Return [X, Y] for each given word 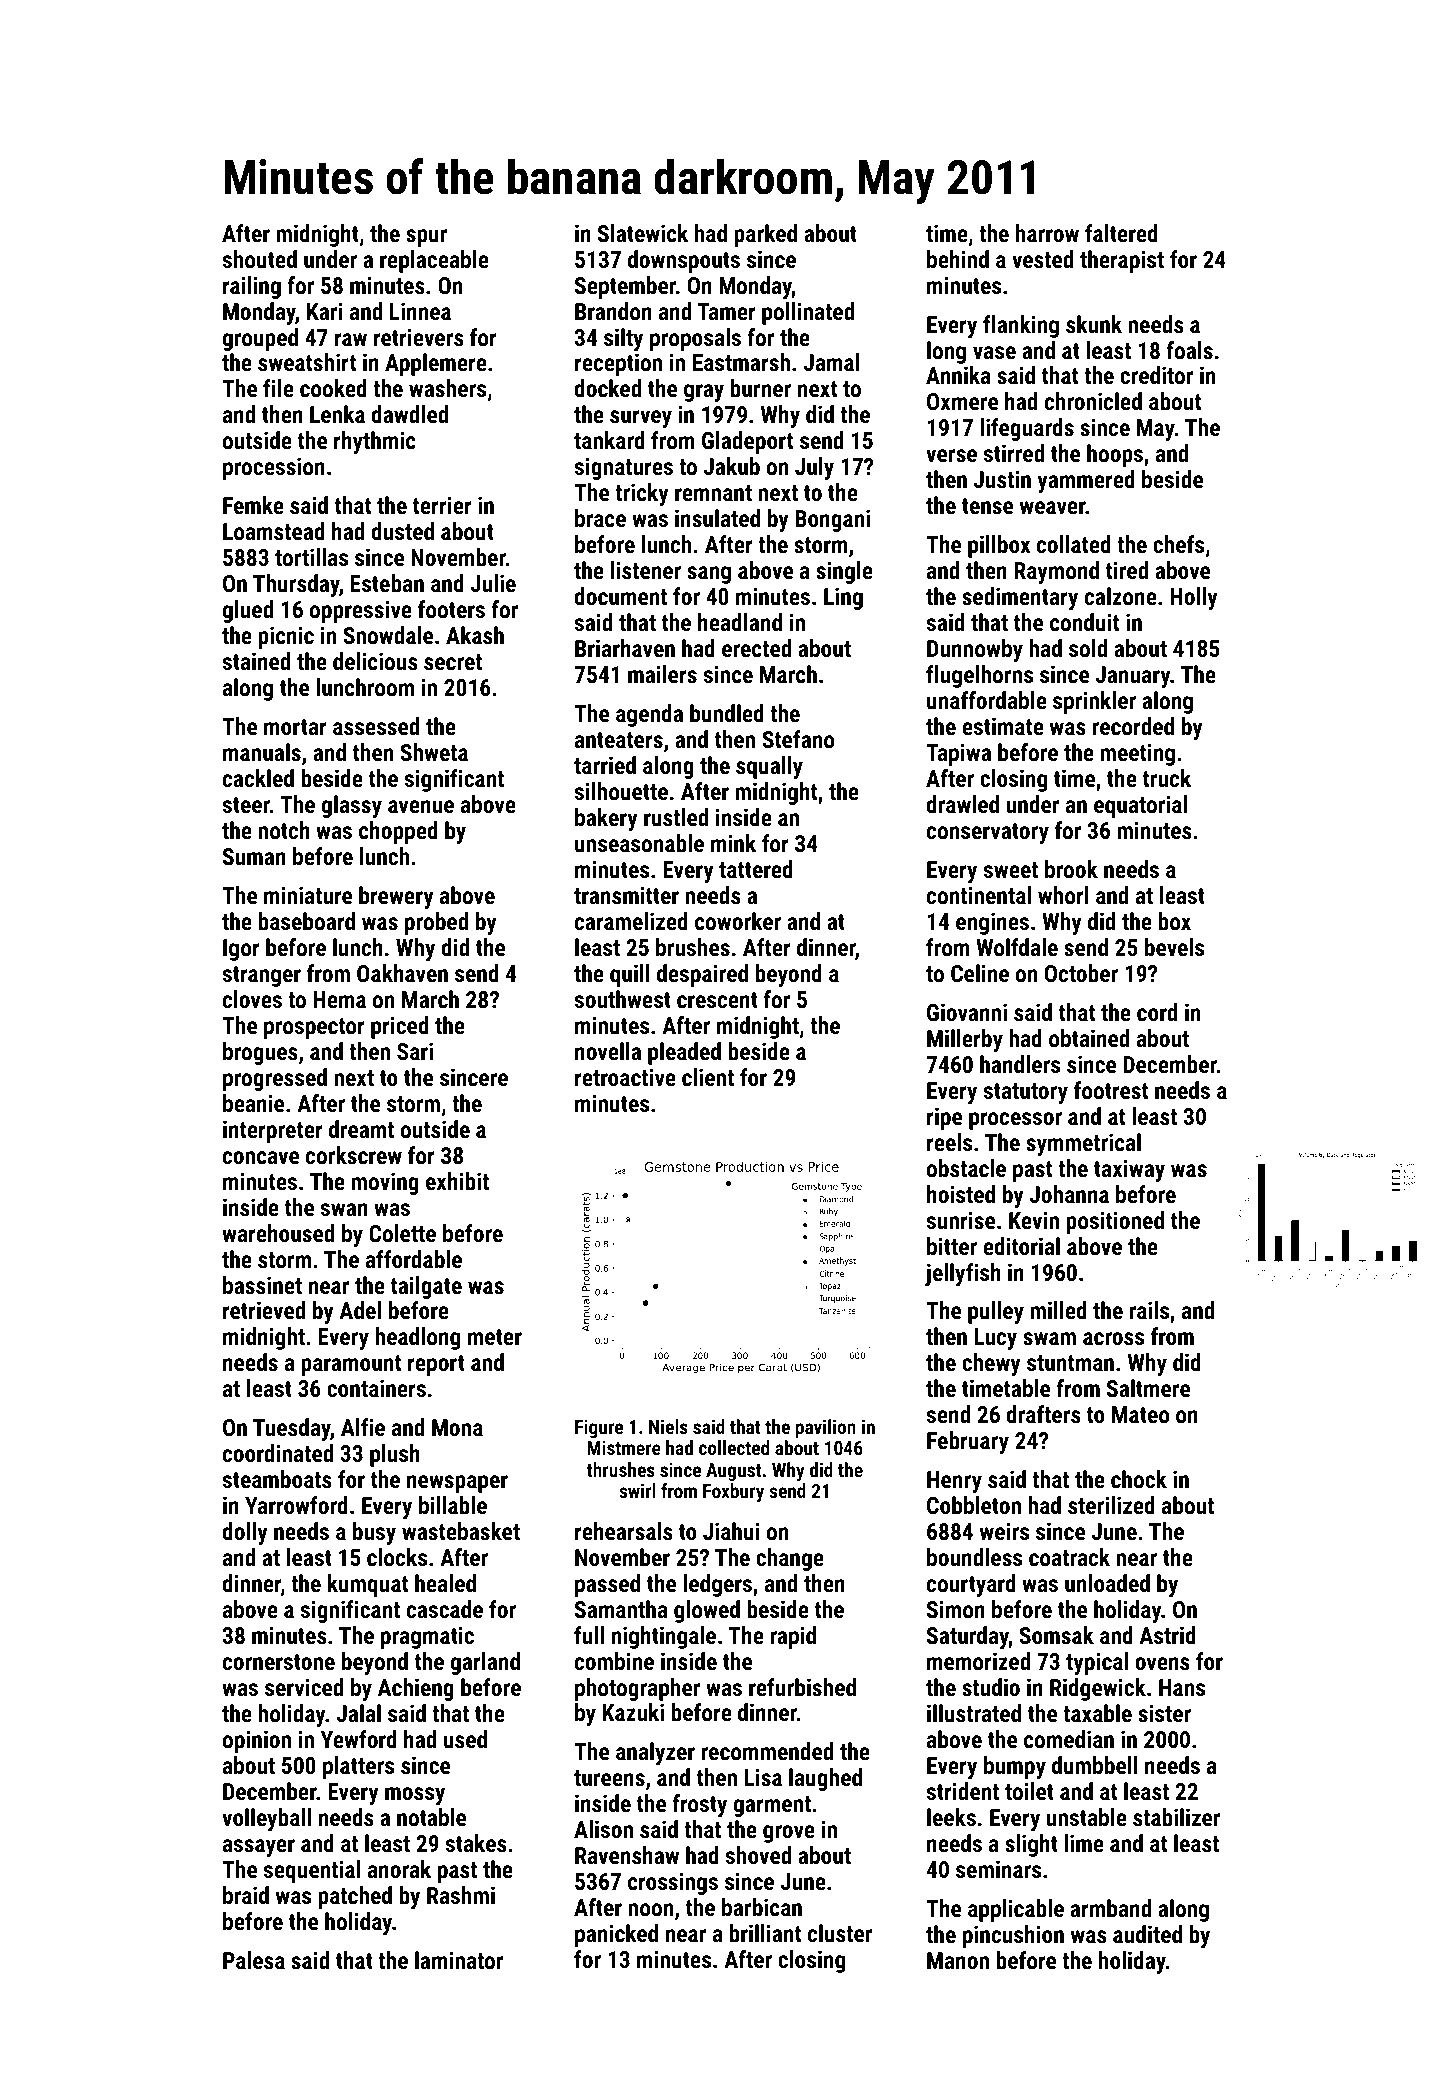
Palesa [254, 1960]
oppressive [361, 611]
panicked [616, 1935]
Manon [958, 1960]
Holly [1194, 598]
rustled [676, 817]
